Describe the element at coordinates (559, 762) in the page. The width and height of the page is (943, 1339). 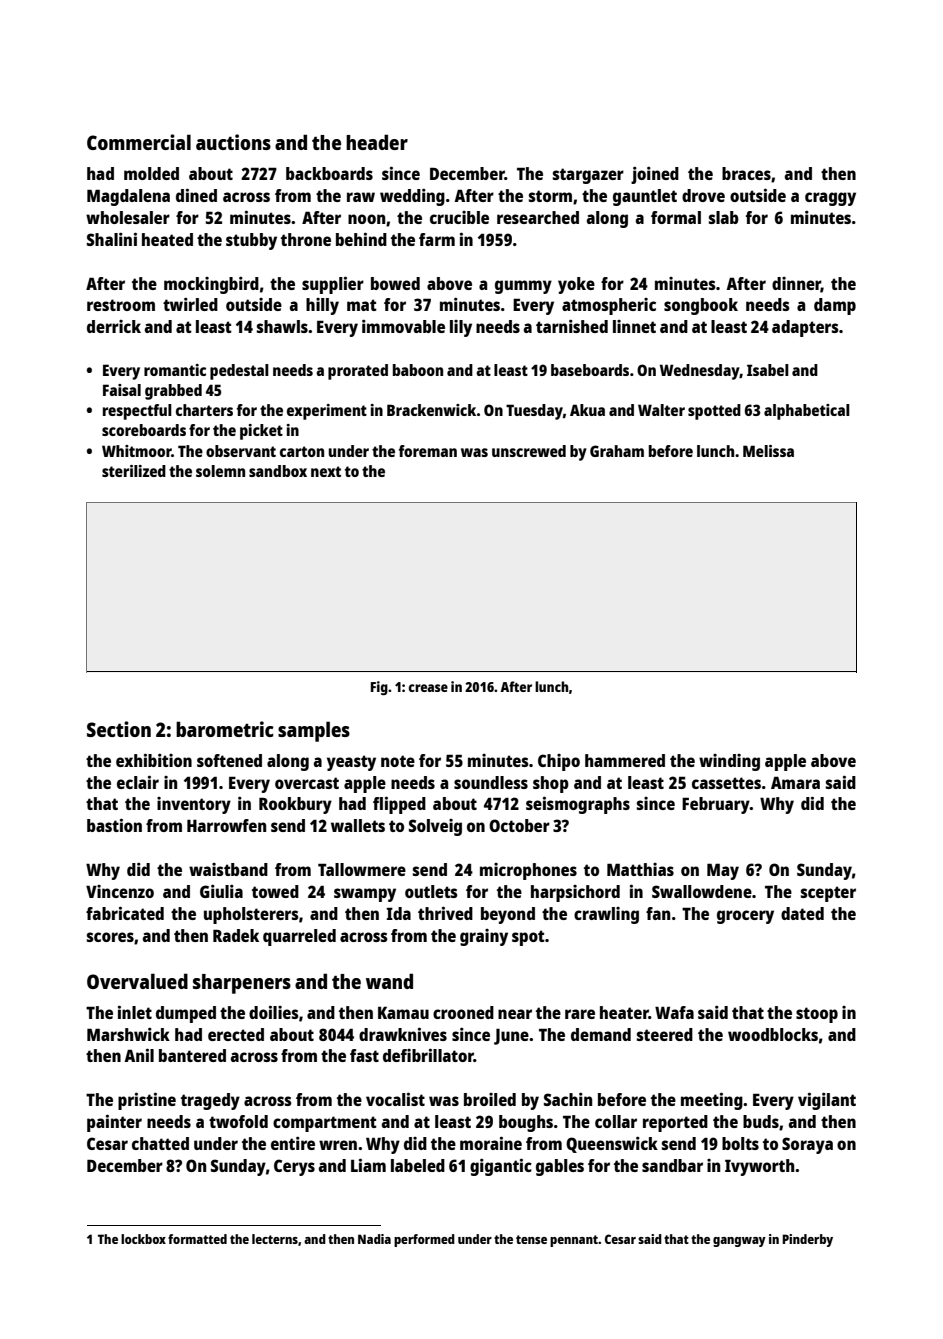
I see `Chipo` at that location.
